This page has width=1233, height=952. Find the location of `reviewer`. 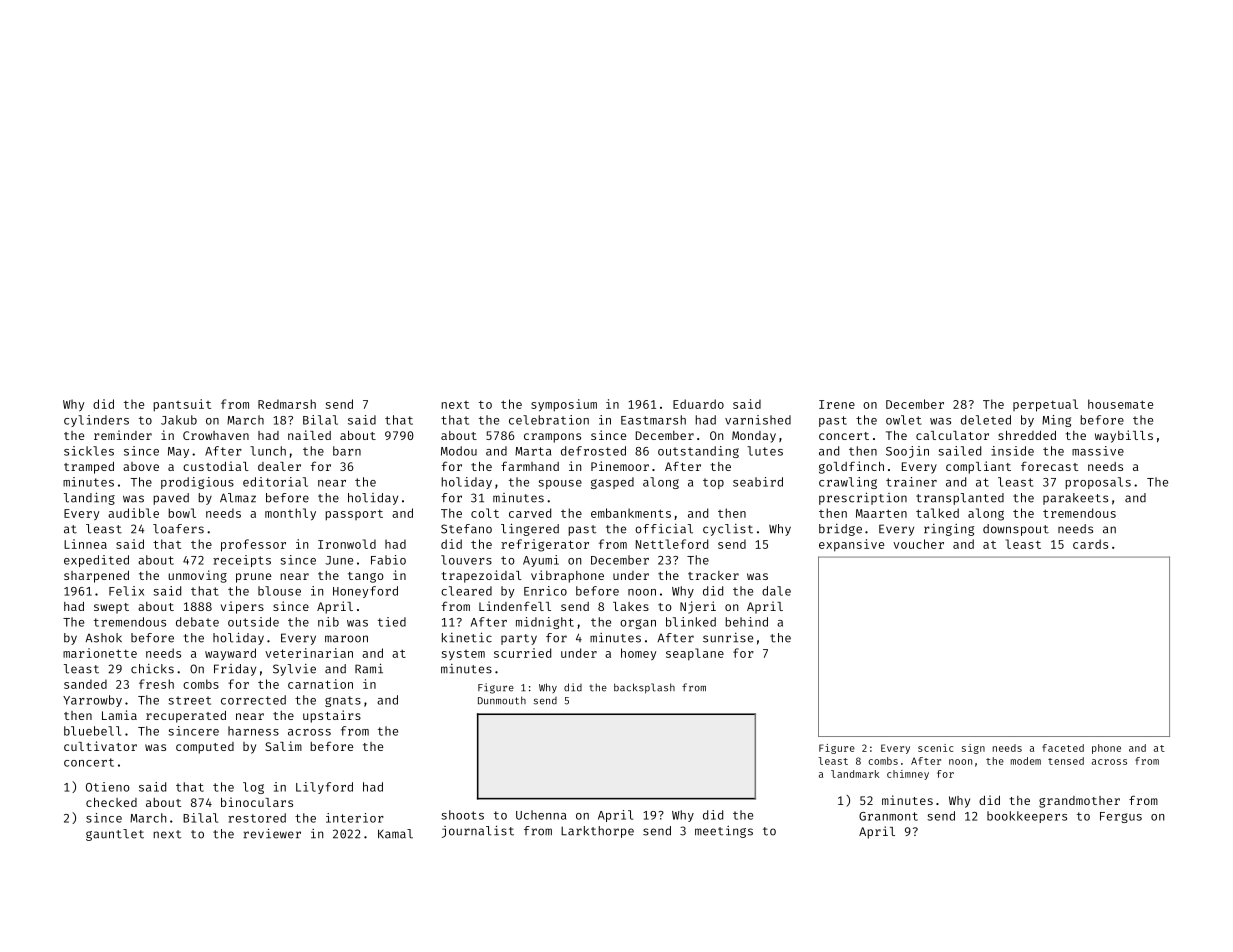

reviewer is located at coordinates (272, 833).
